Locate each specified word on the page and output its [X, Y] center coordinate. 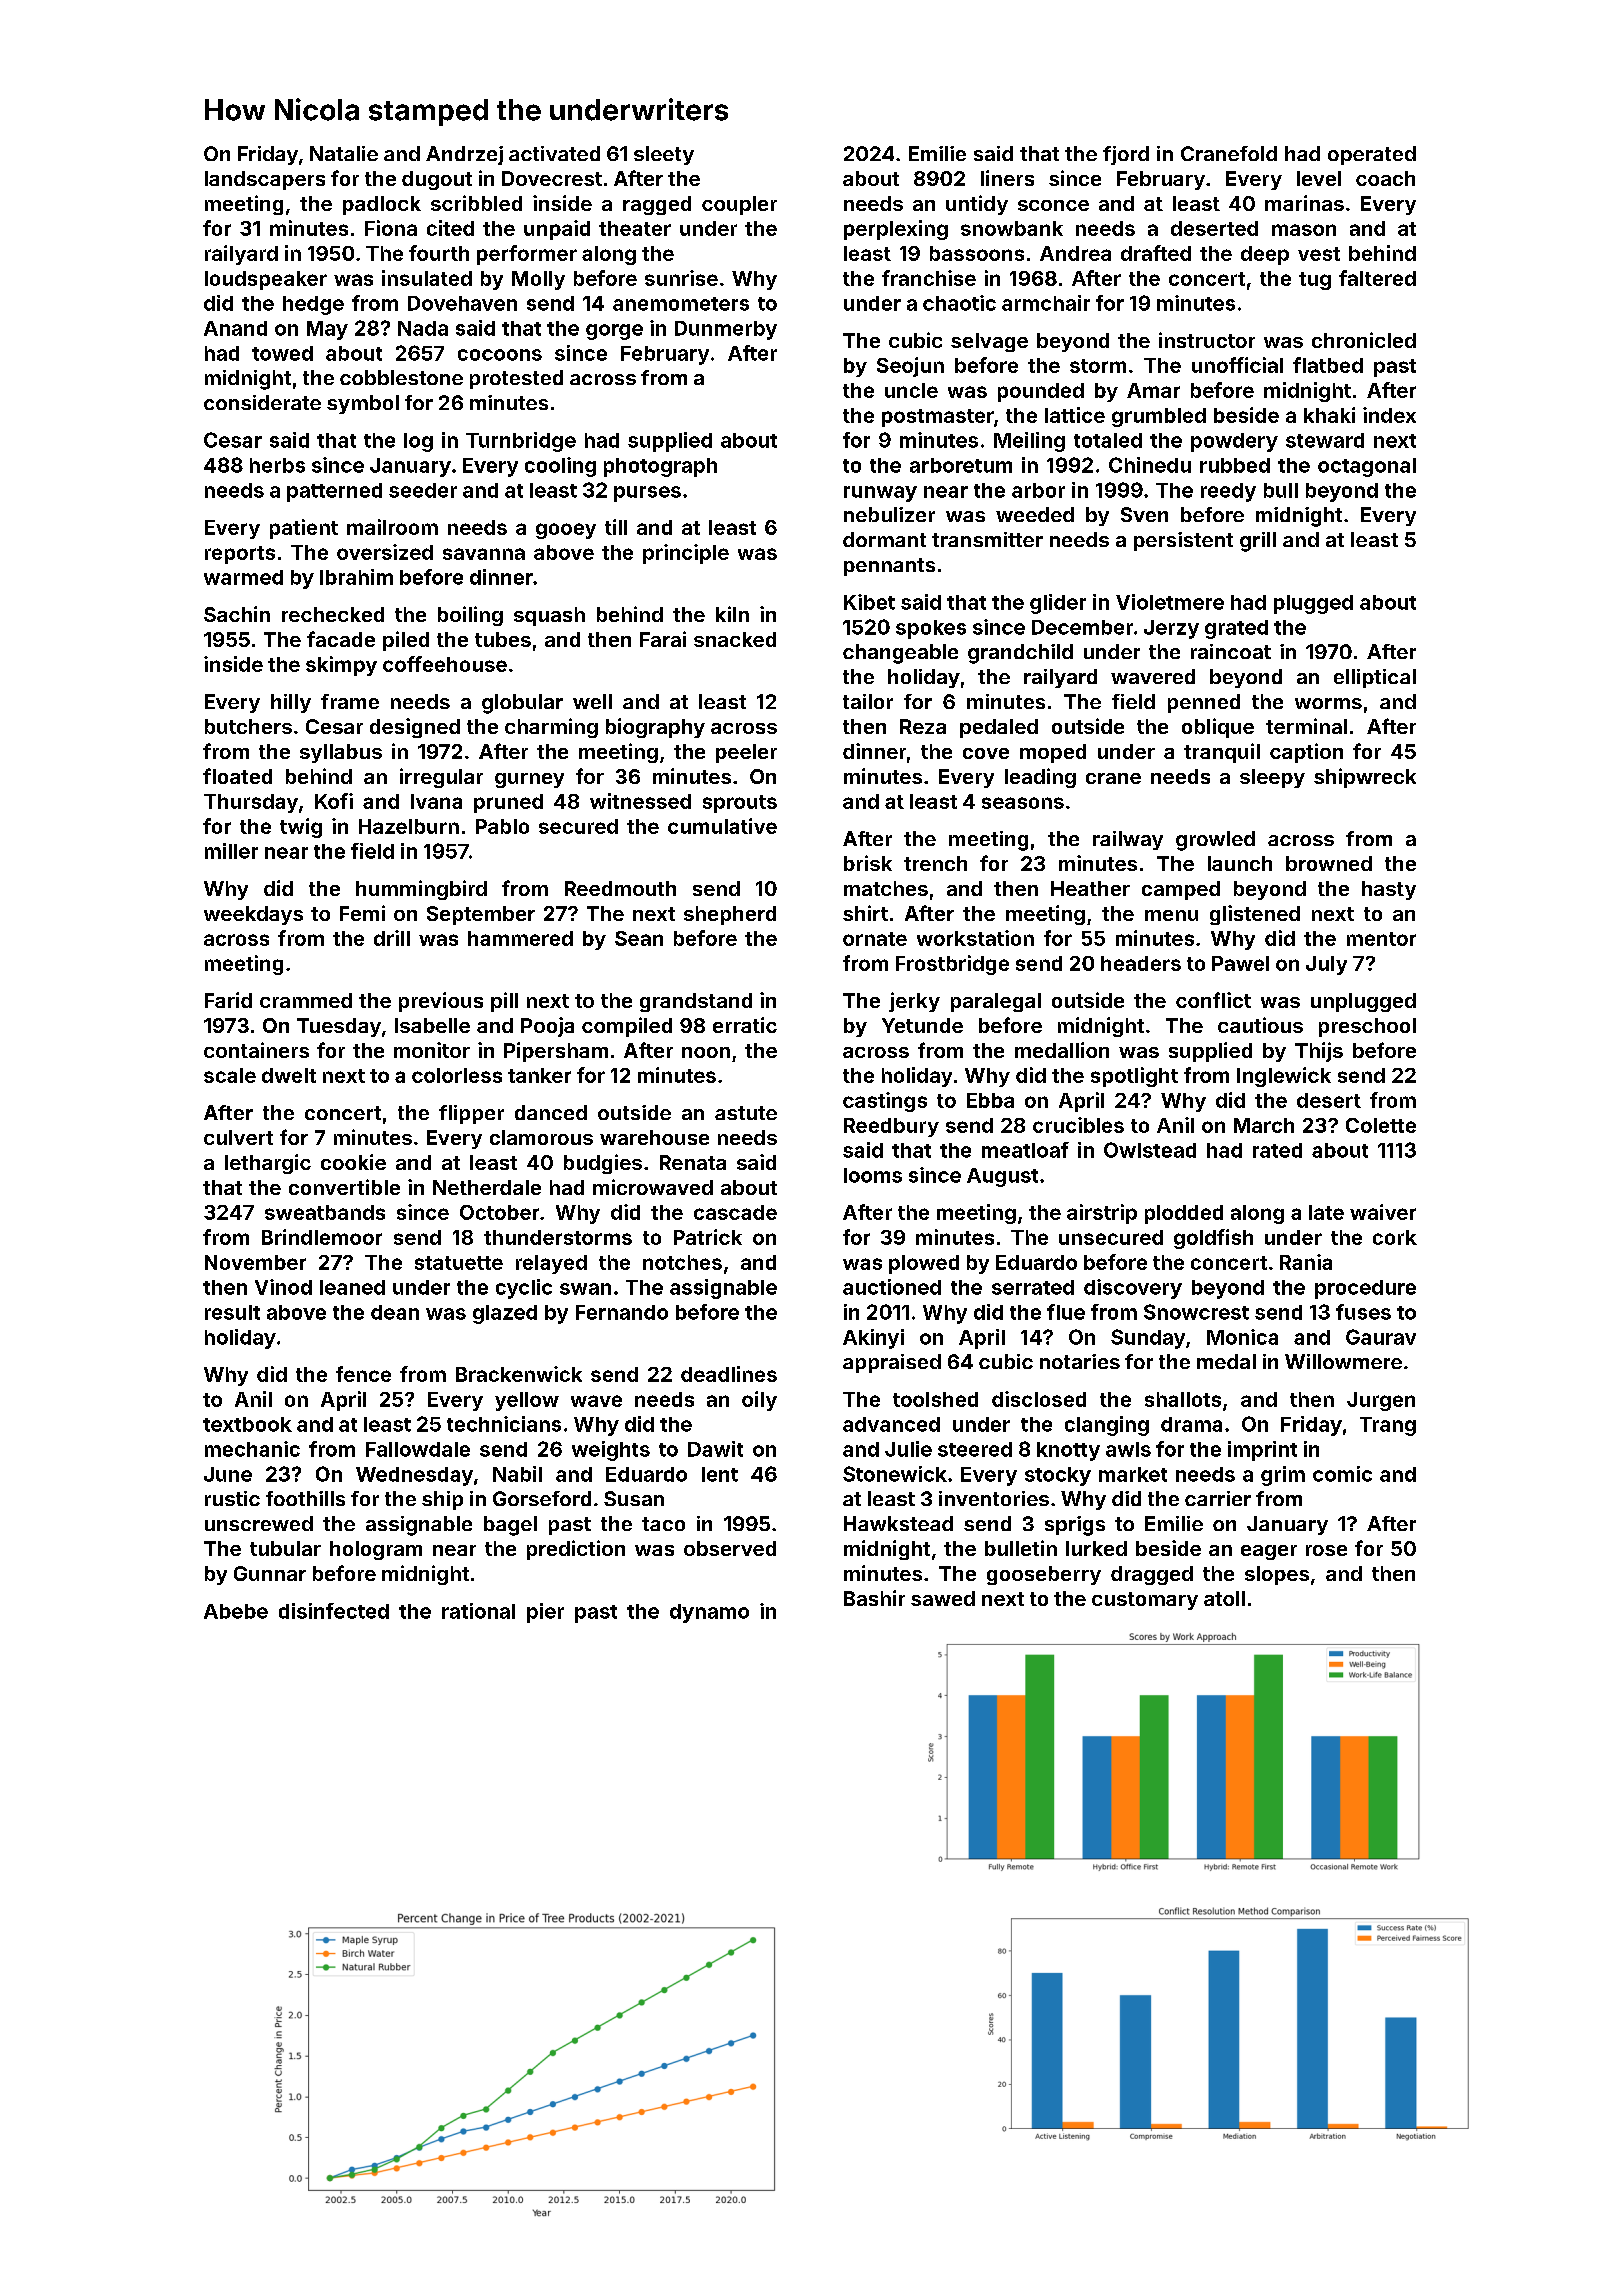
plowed [924, 1264]
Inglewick [1284, 1077]
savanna [484, 554]
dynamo [709, 1613]
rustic [232, 1498]
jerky [914, 1002]
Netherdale [487, 1187]
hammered [520, 938]
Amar [1153, 390]
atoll [1224, 1598]
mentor [1381, 939]
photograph [660, 467]
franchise [929, 278]
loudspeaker [266, 280]
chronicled [1364, 340]
